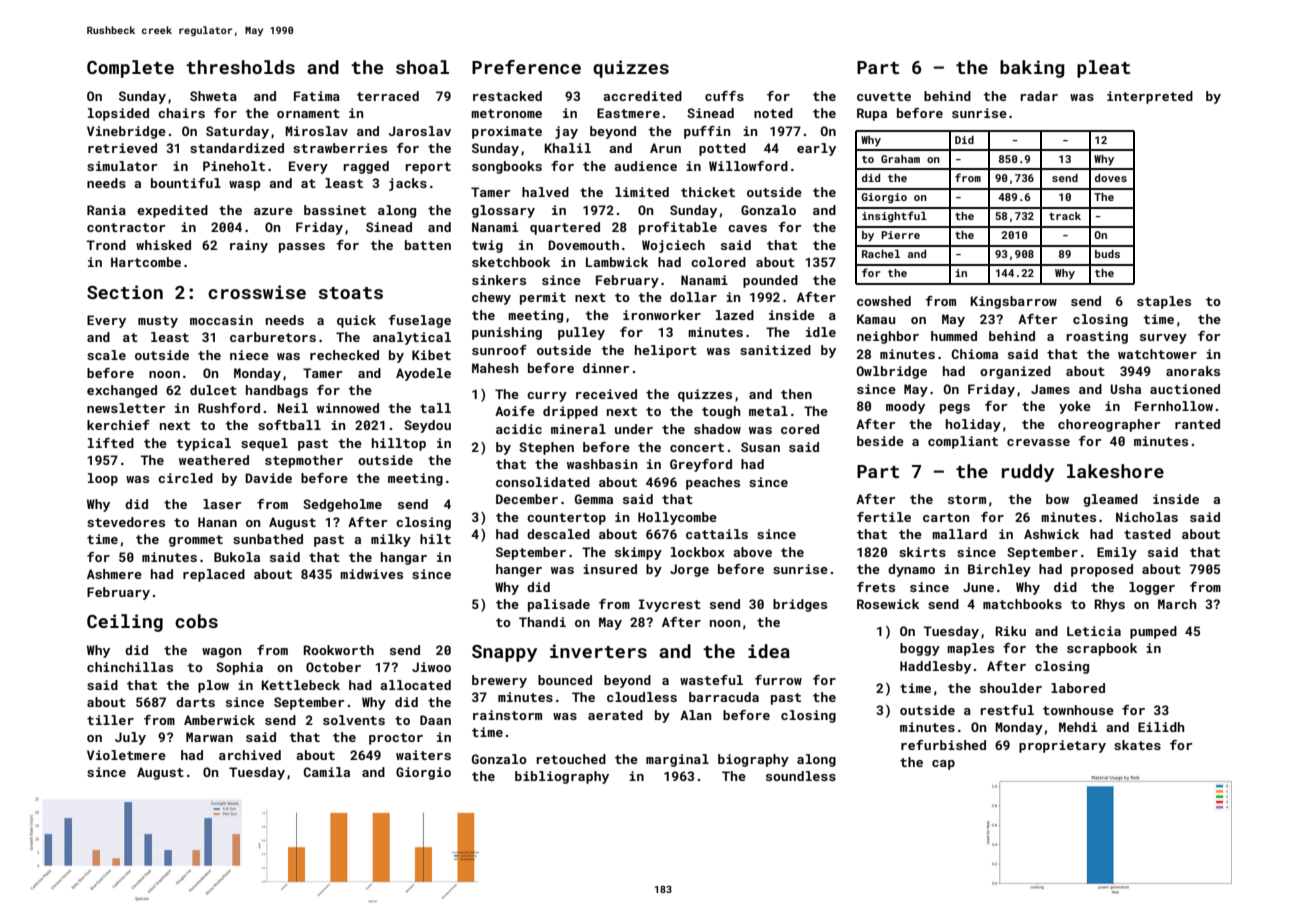  What do you see at coordinates (268, 539) in the document?
I see `sunbathed` at bounding box center [268, 539].
